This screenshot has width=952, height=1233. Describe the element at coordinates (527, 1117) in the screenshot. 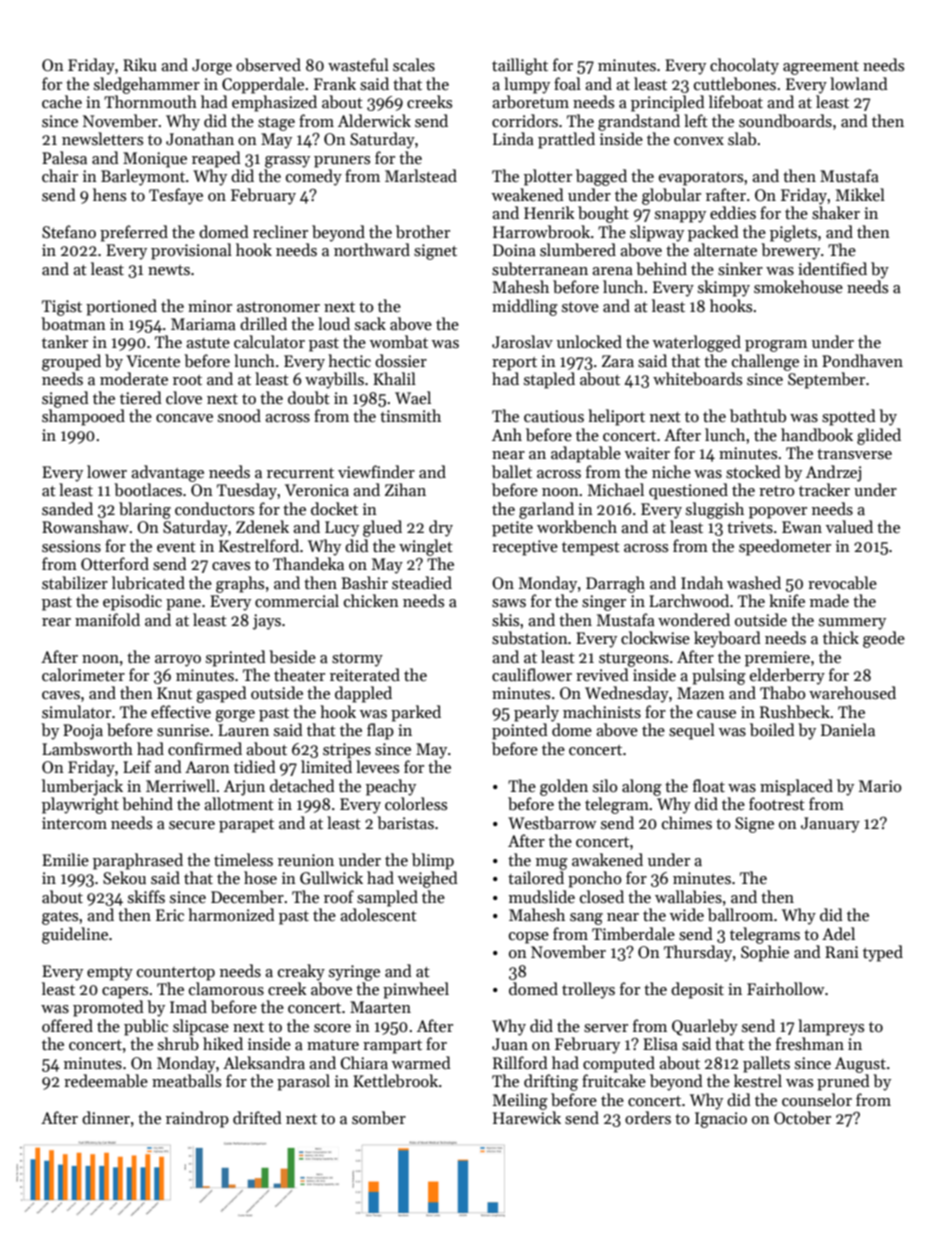

I see `Harewick` at that location.
